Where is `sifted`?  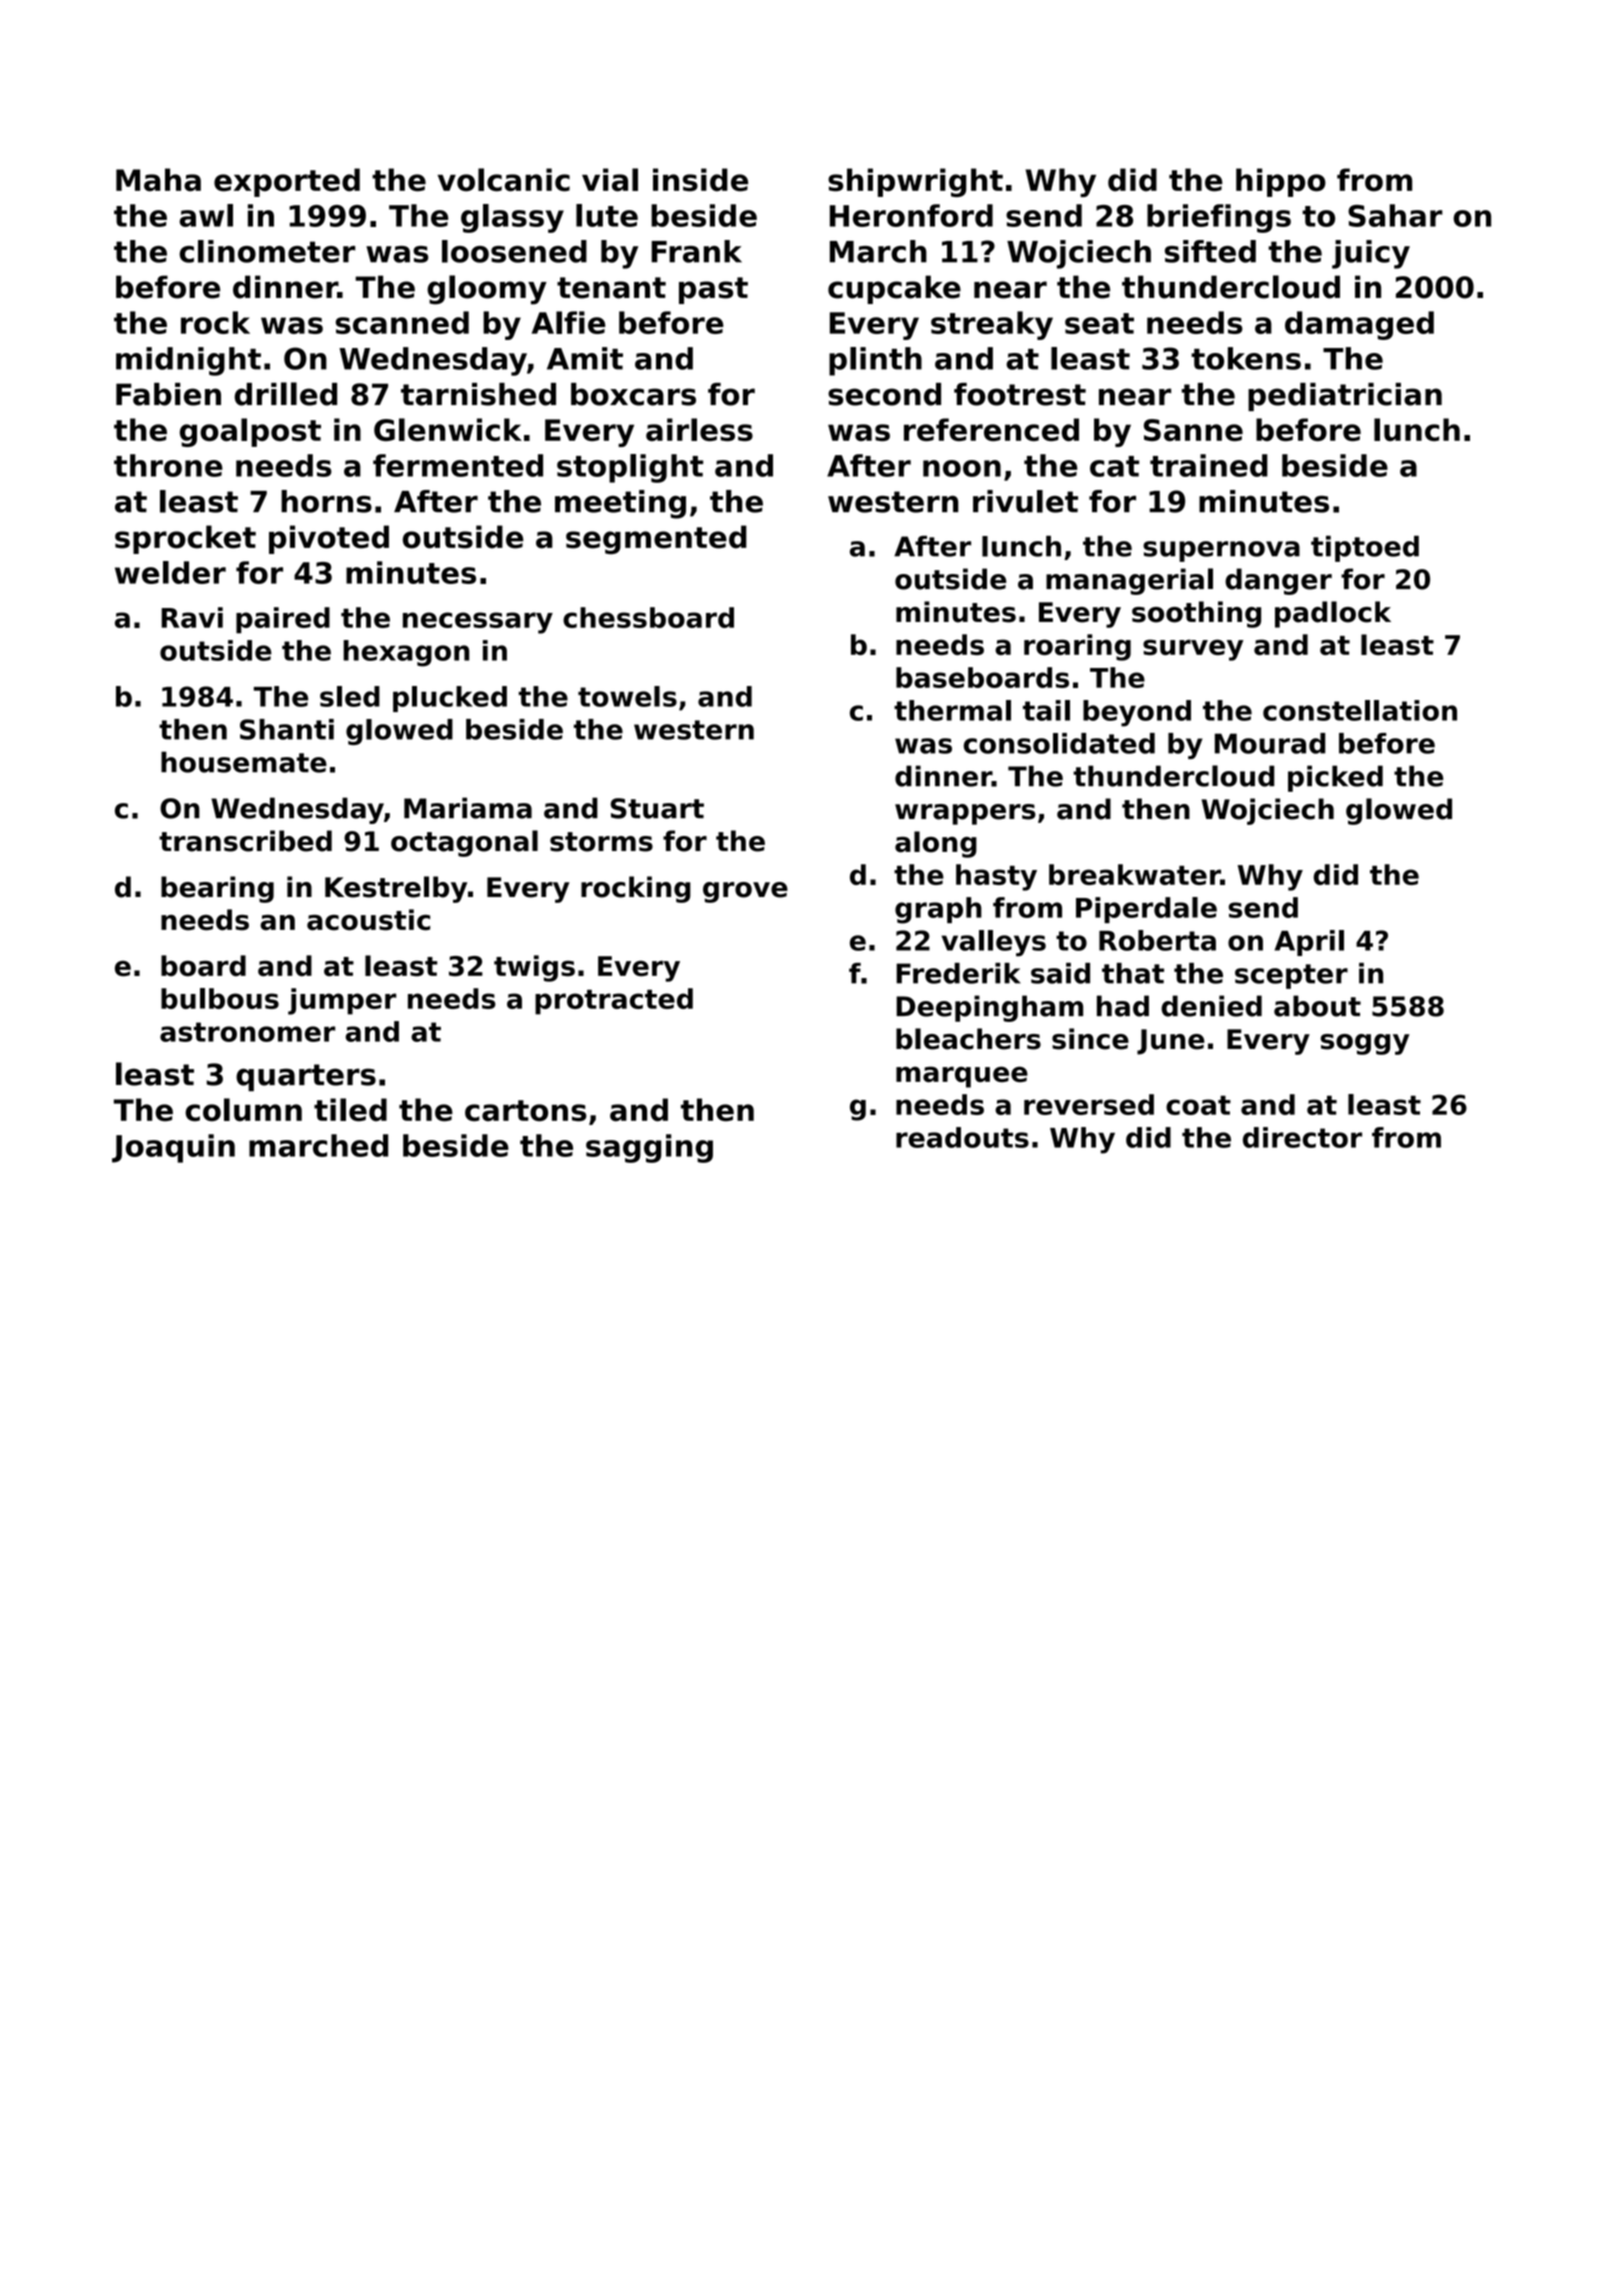
sifted is located at coordinates (1210, 251).
